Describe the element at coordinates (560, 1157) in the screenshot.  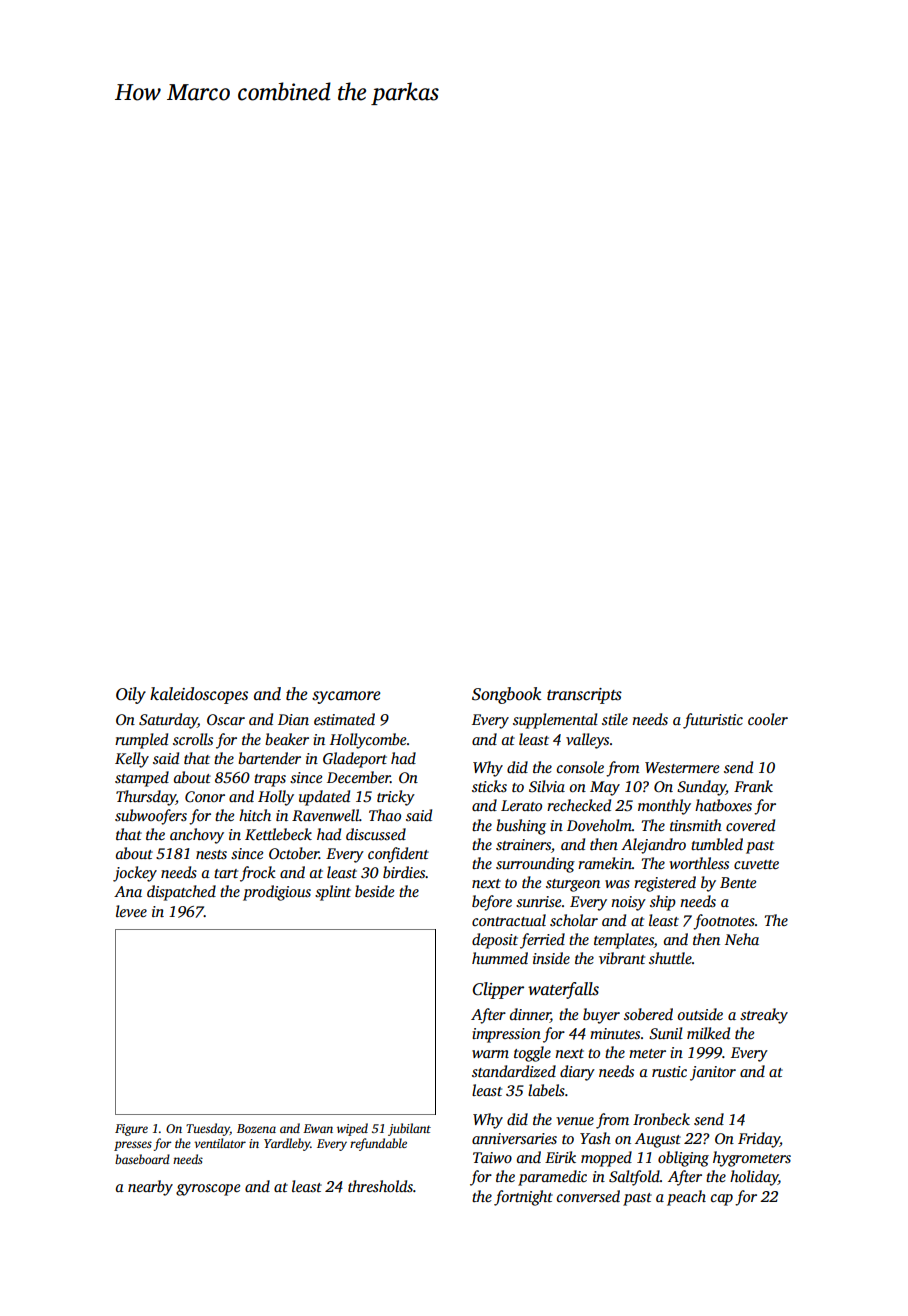
I see `Eirik` at that location.
